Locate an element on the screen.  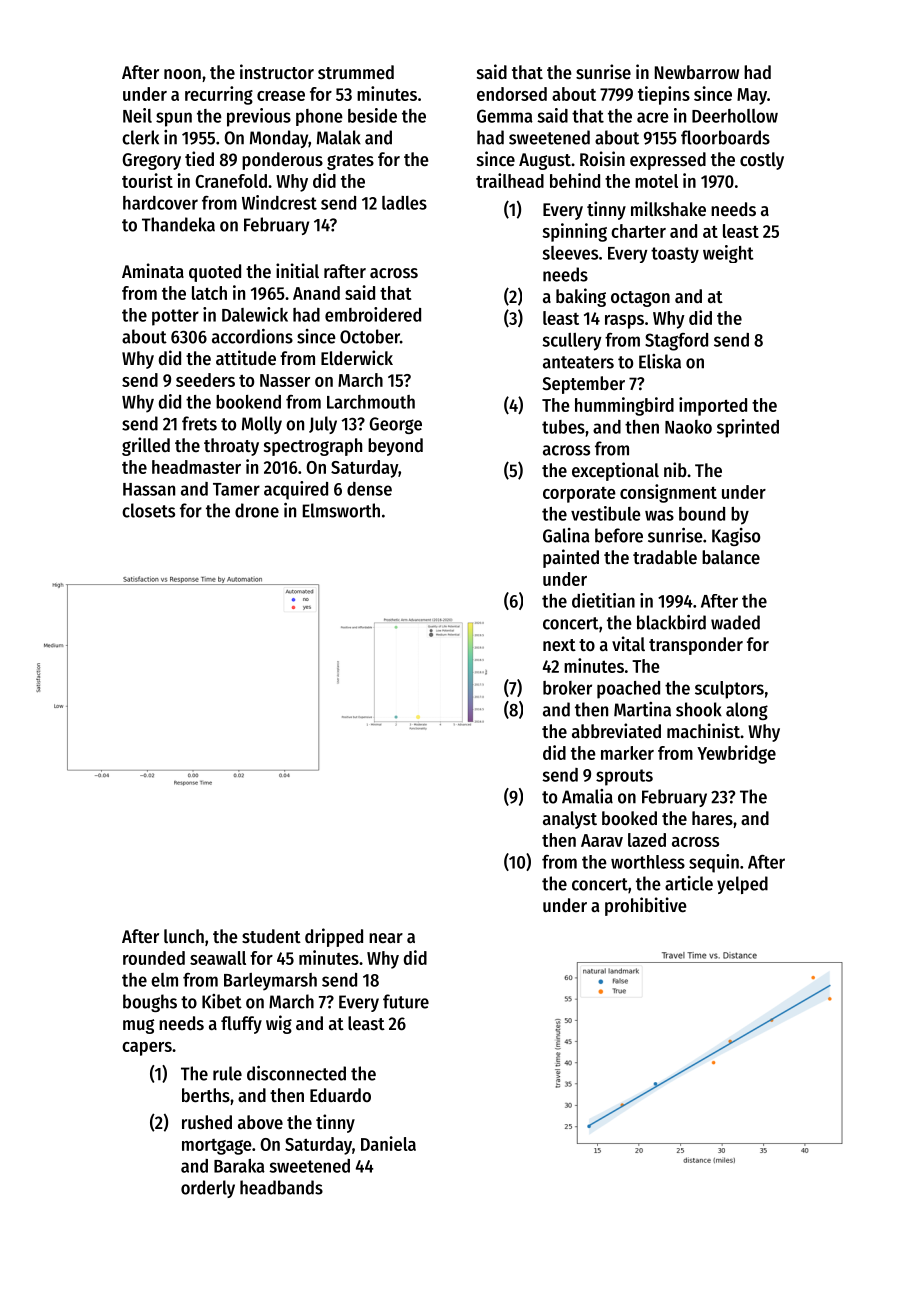
Nasser is located at coordinates (285, 380).
